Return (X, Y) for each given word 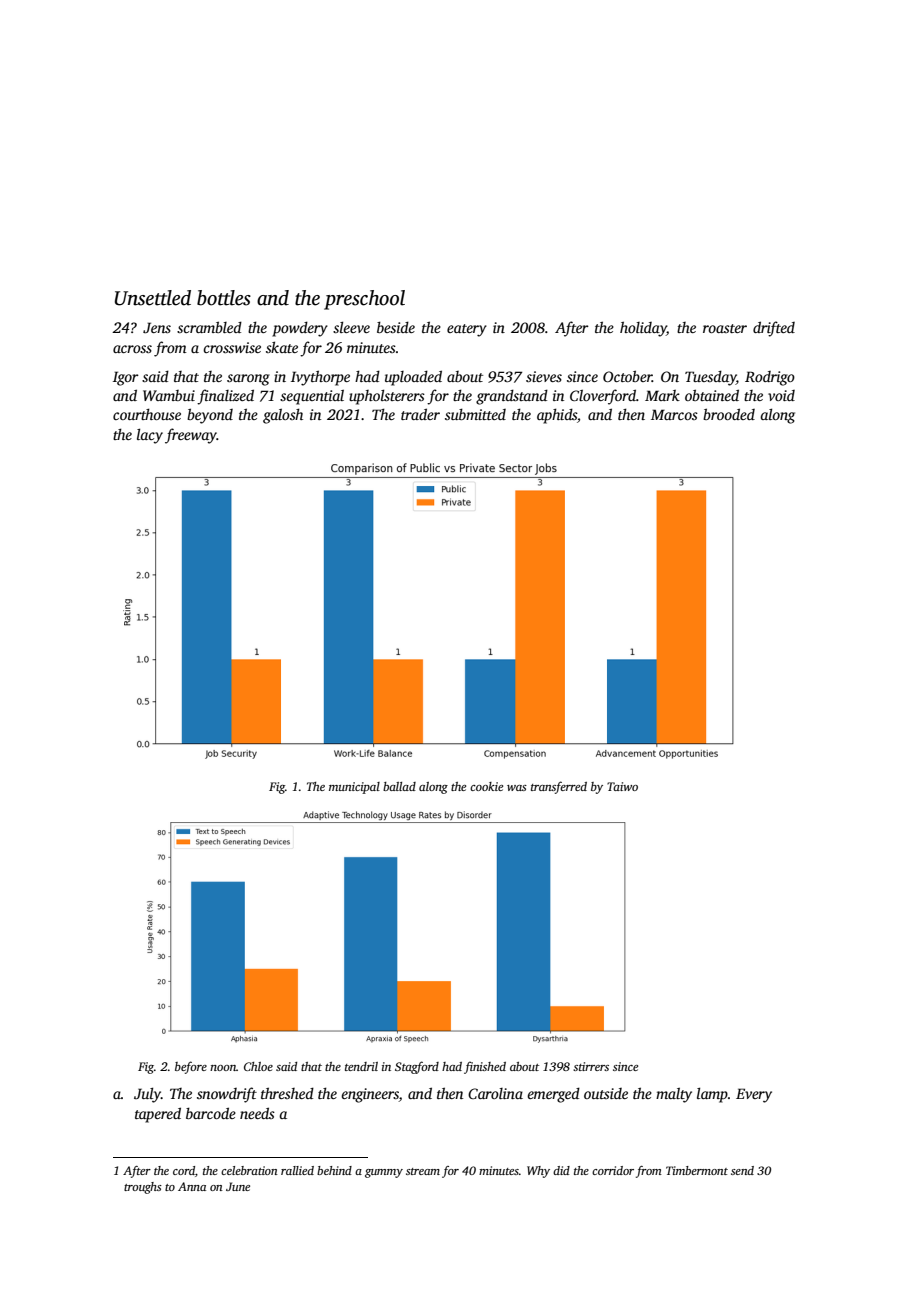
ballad (399, 786)
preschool (364, 300)
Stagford (417, 1067)
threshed (287, 1093)
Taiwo (622, 786)
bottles (224, 298)
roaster (725, 328)
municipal (354, 788)
